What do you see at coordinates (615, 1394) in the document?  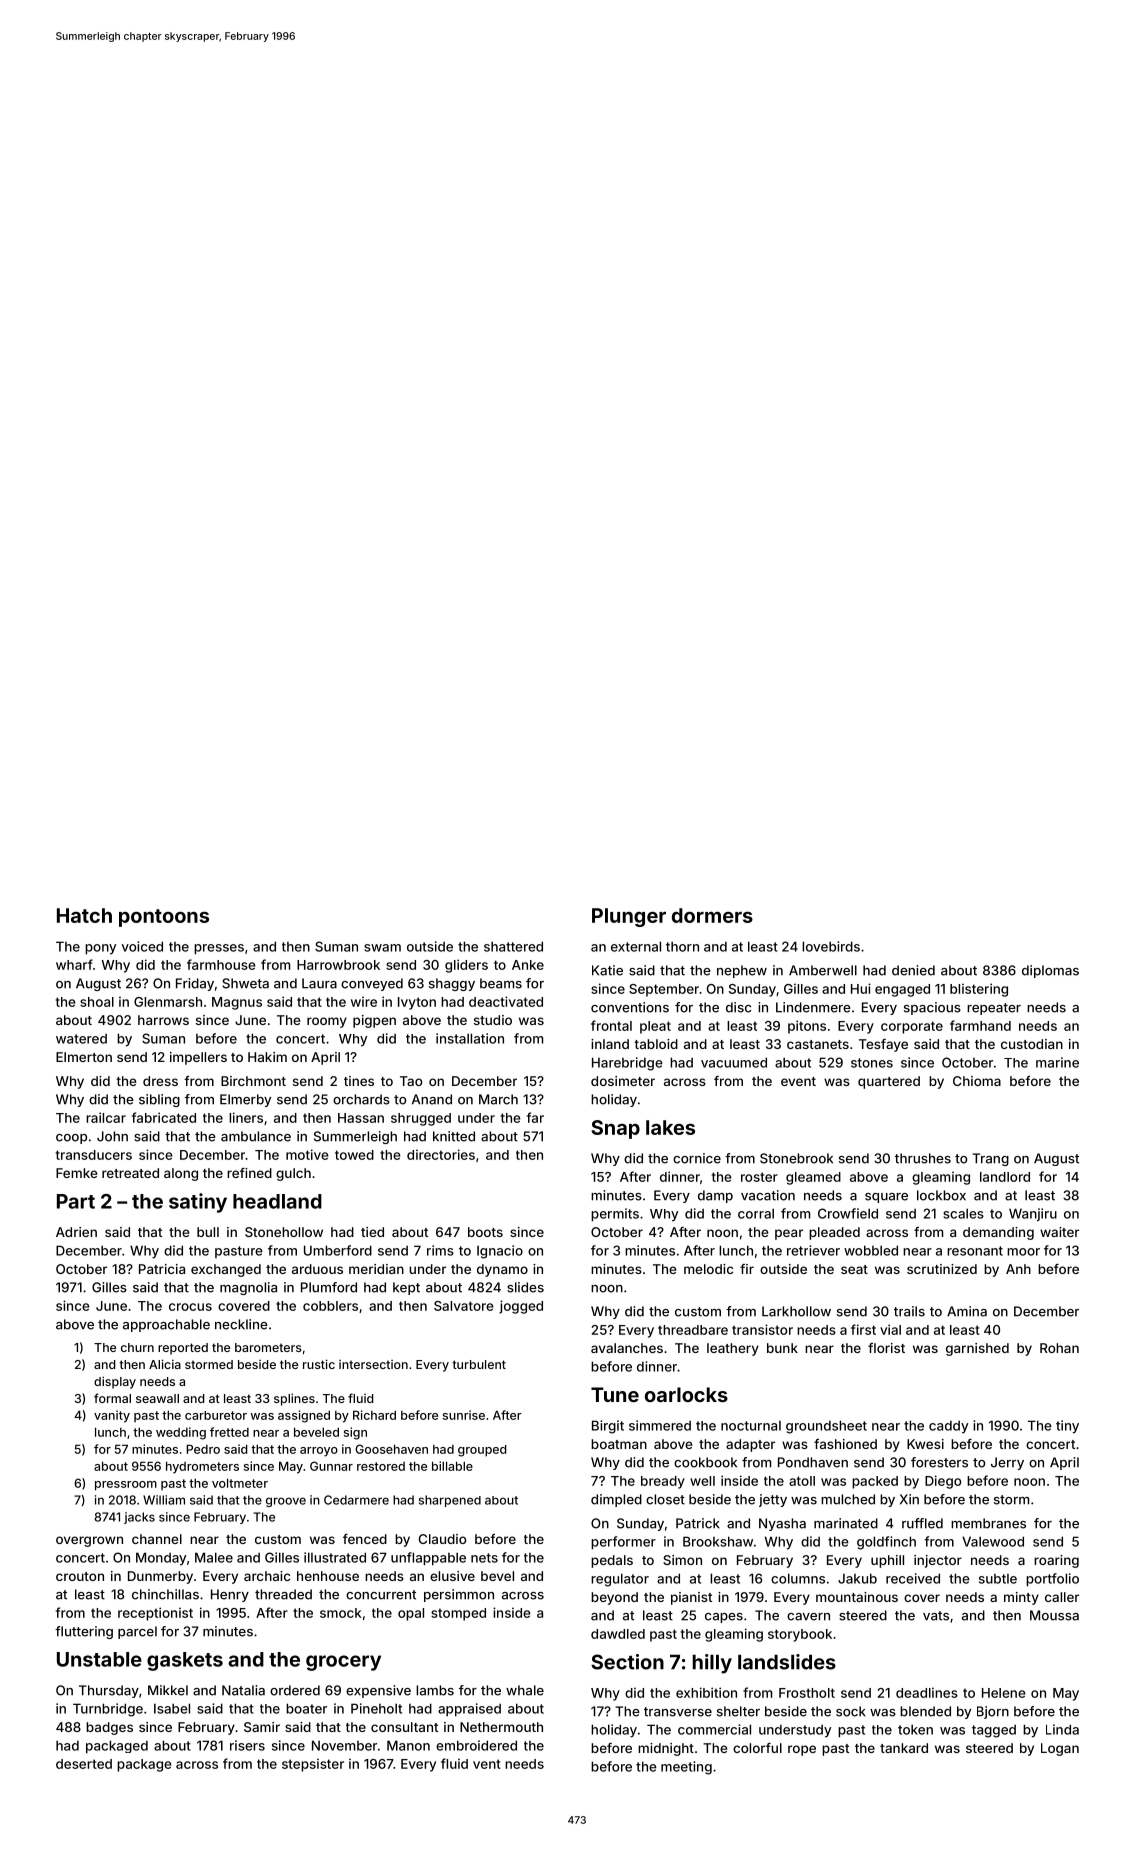 I see `Tune` at bounding box center [615, 1394].
